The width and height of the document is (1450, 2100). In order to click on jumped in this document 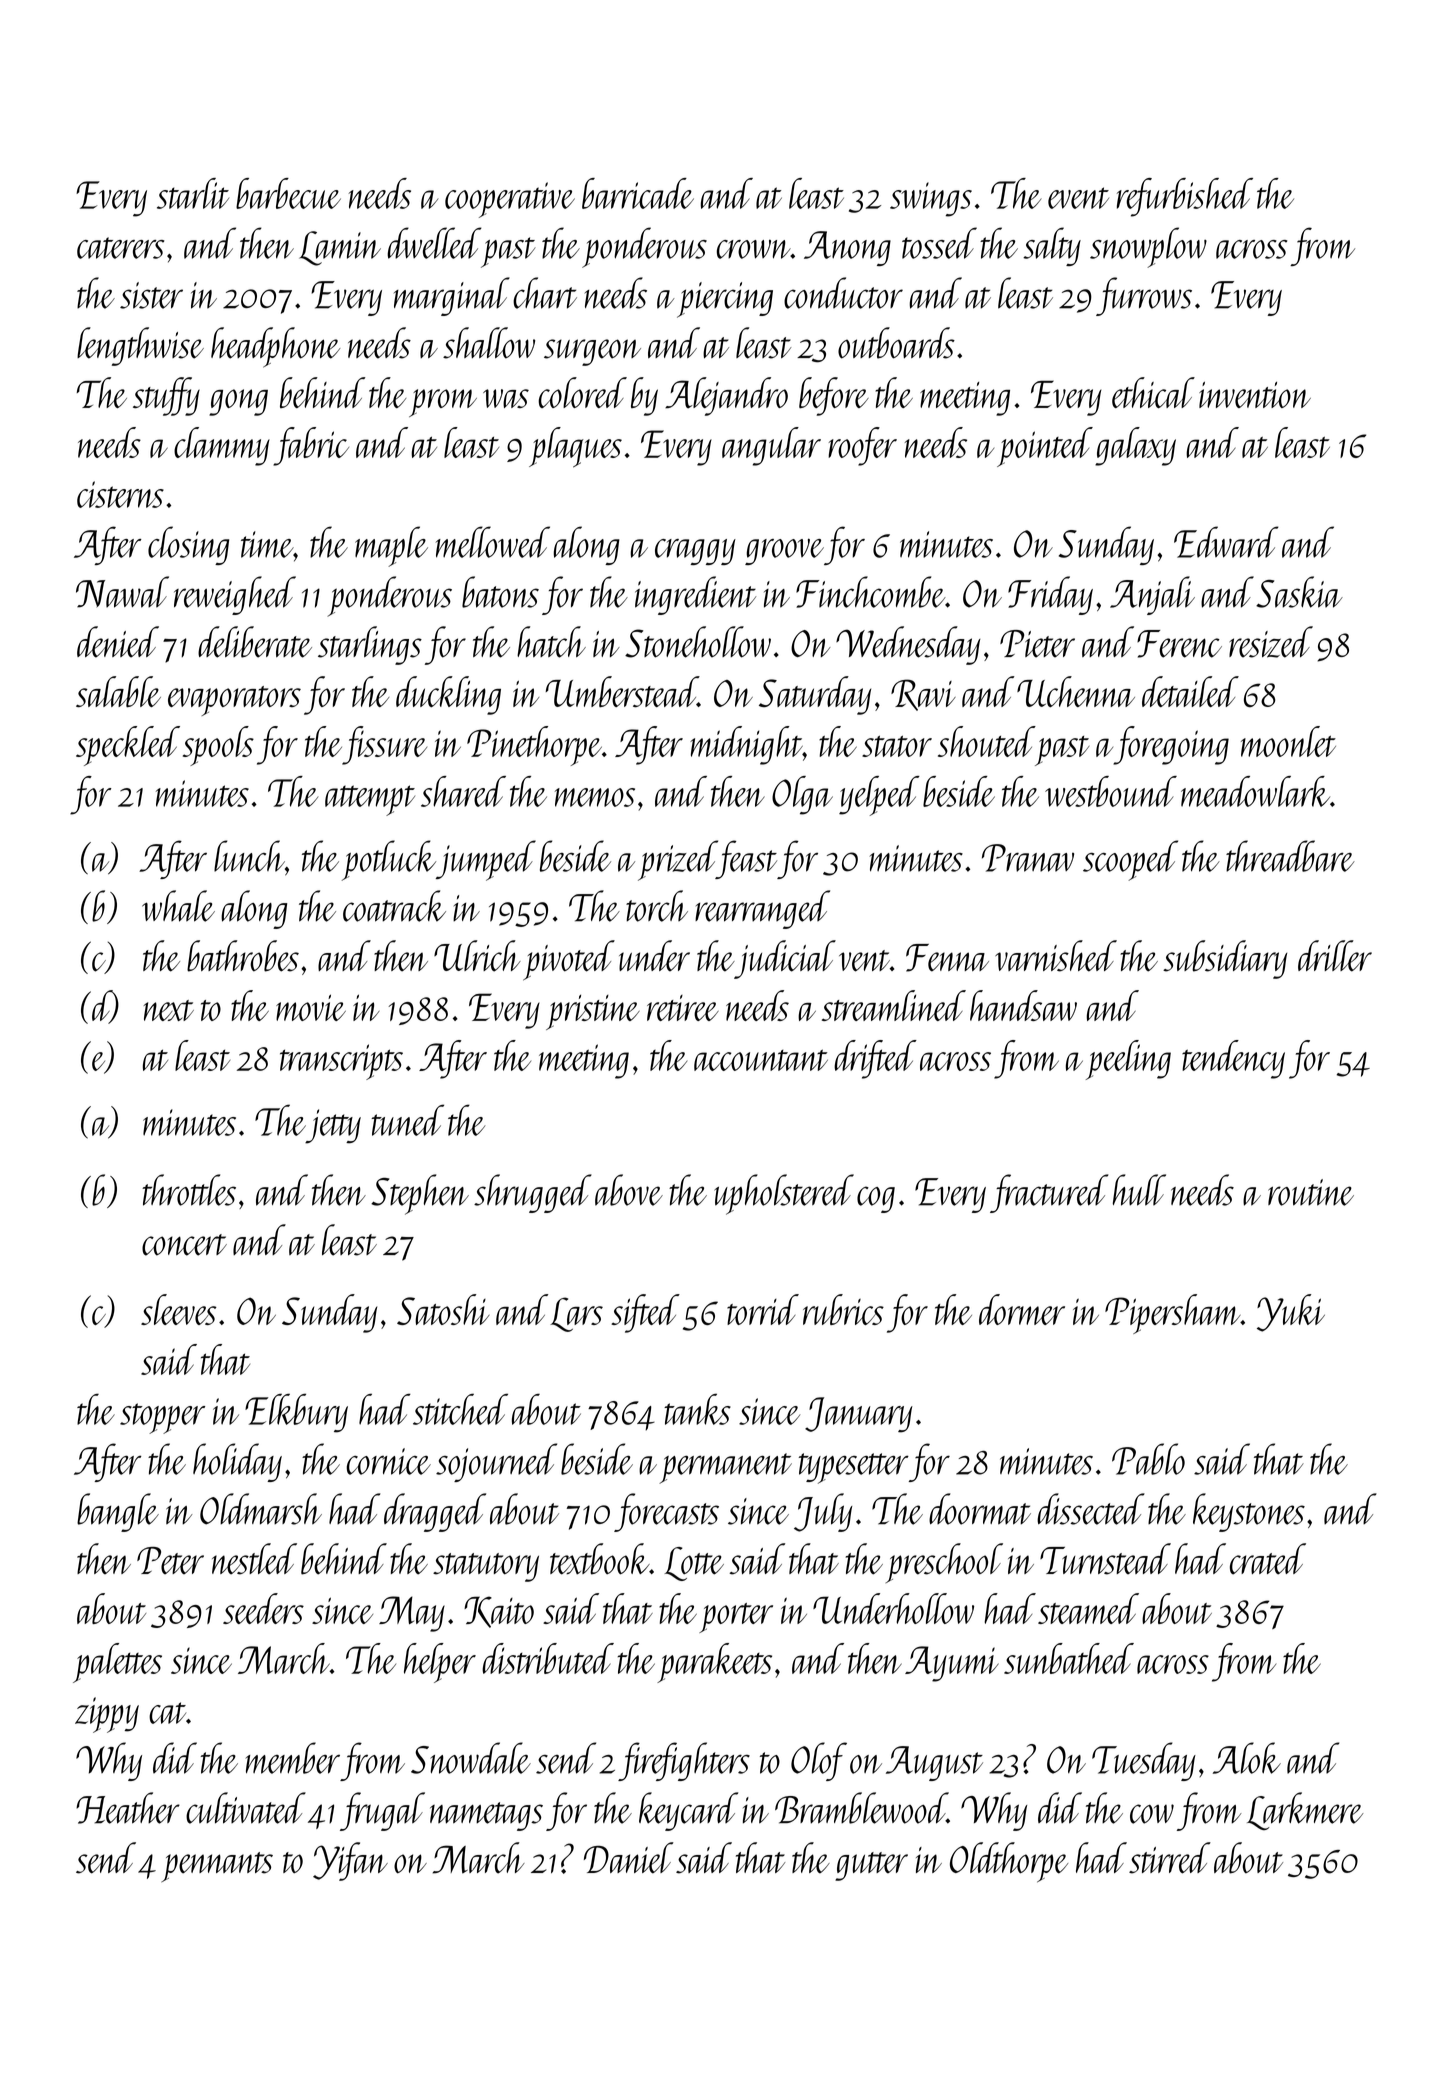, I will do `click(486, 860)`.
